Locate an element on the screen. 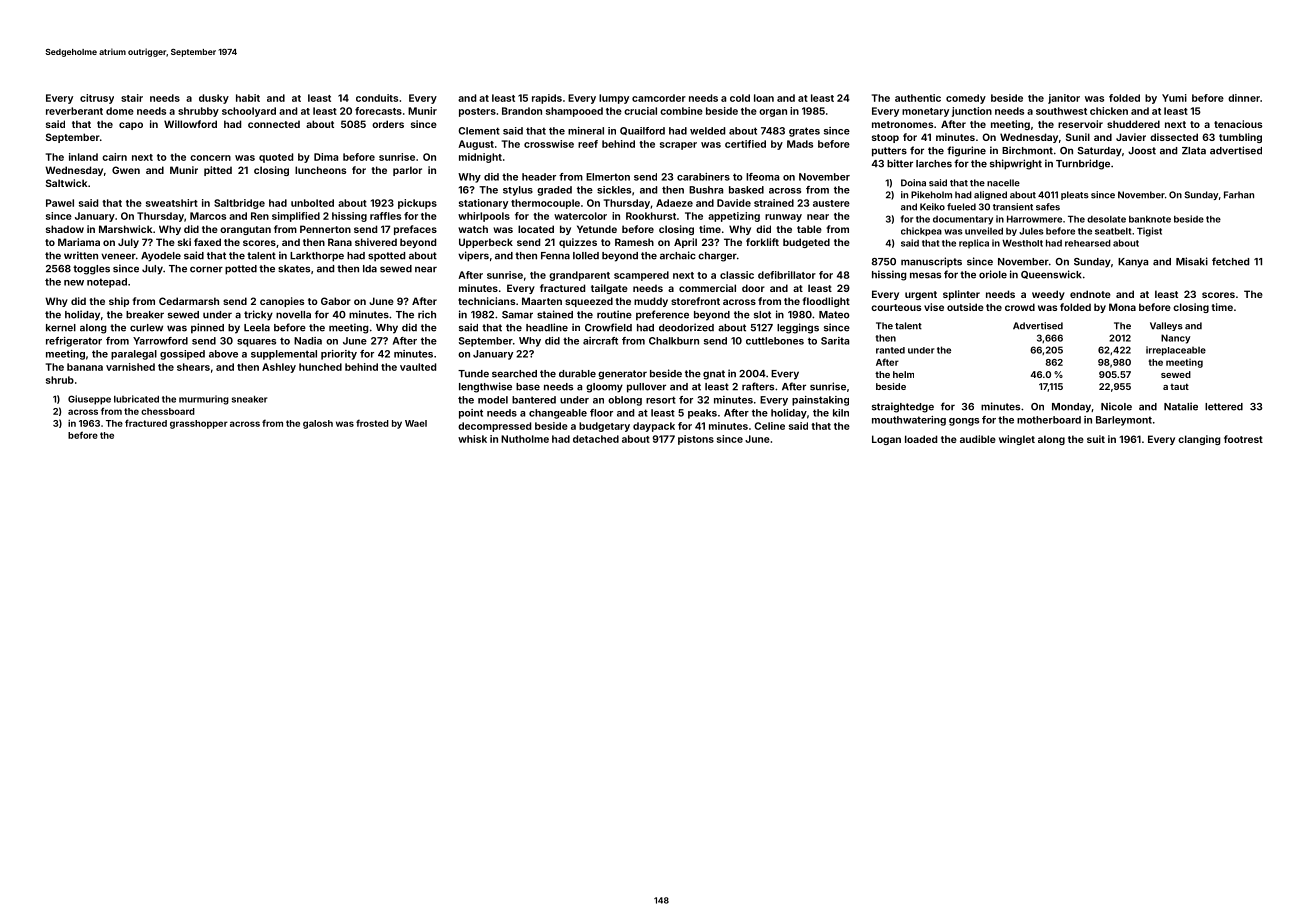  concern is located at coordinates (210, 158).
